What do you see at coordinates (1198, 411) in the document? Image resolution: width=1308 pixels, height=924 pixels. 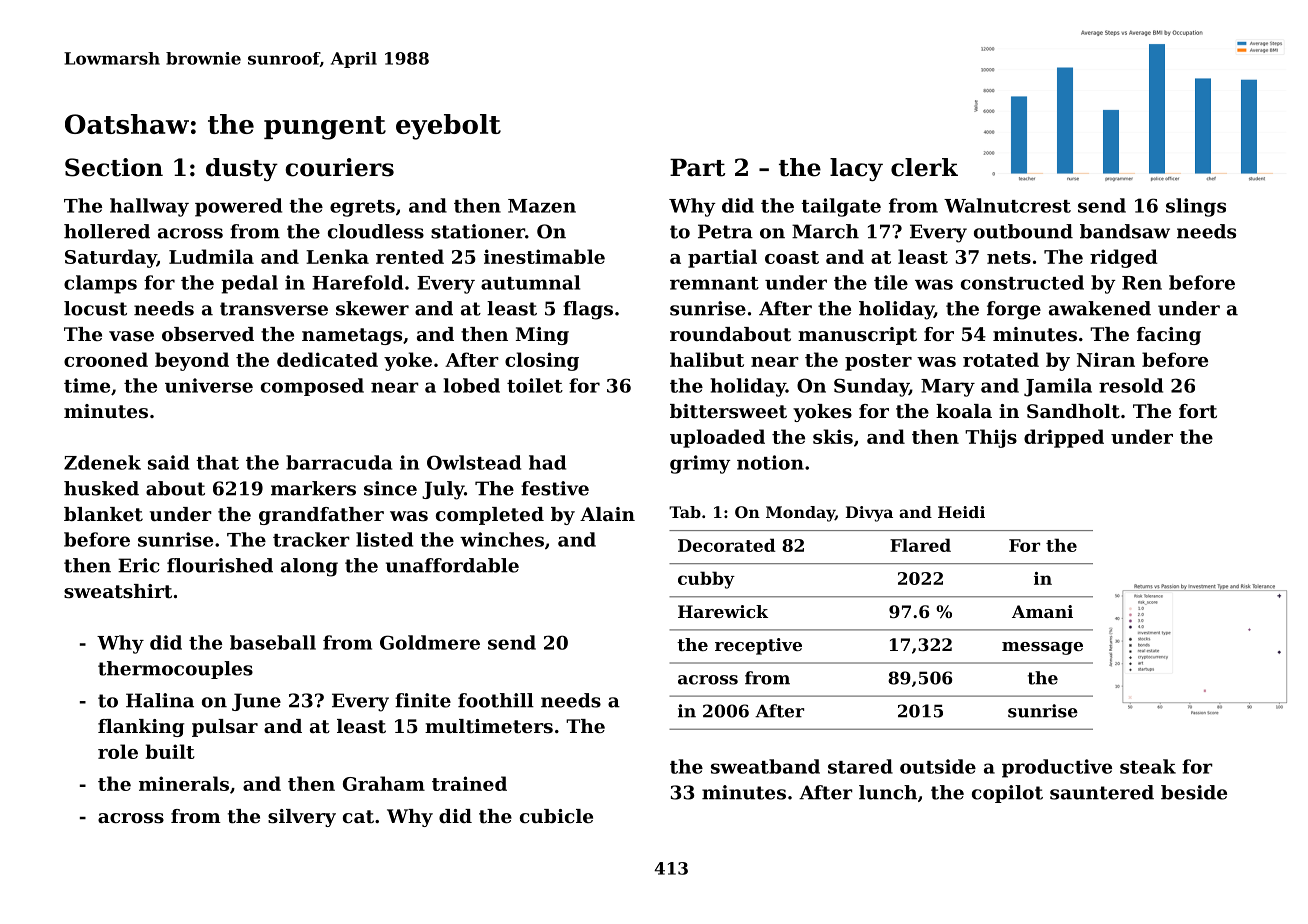 I see `fort` at bounding box center [1198, 411].
